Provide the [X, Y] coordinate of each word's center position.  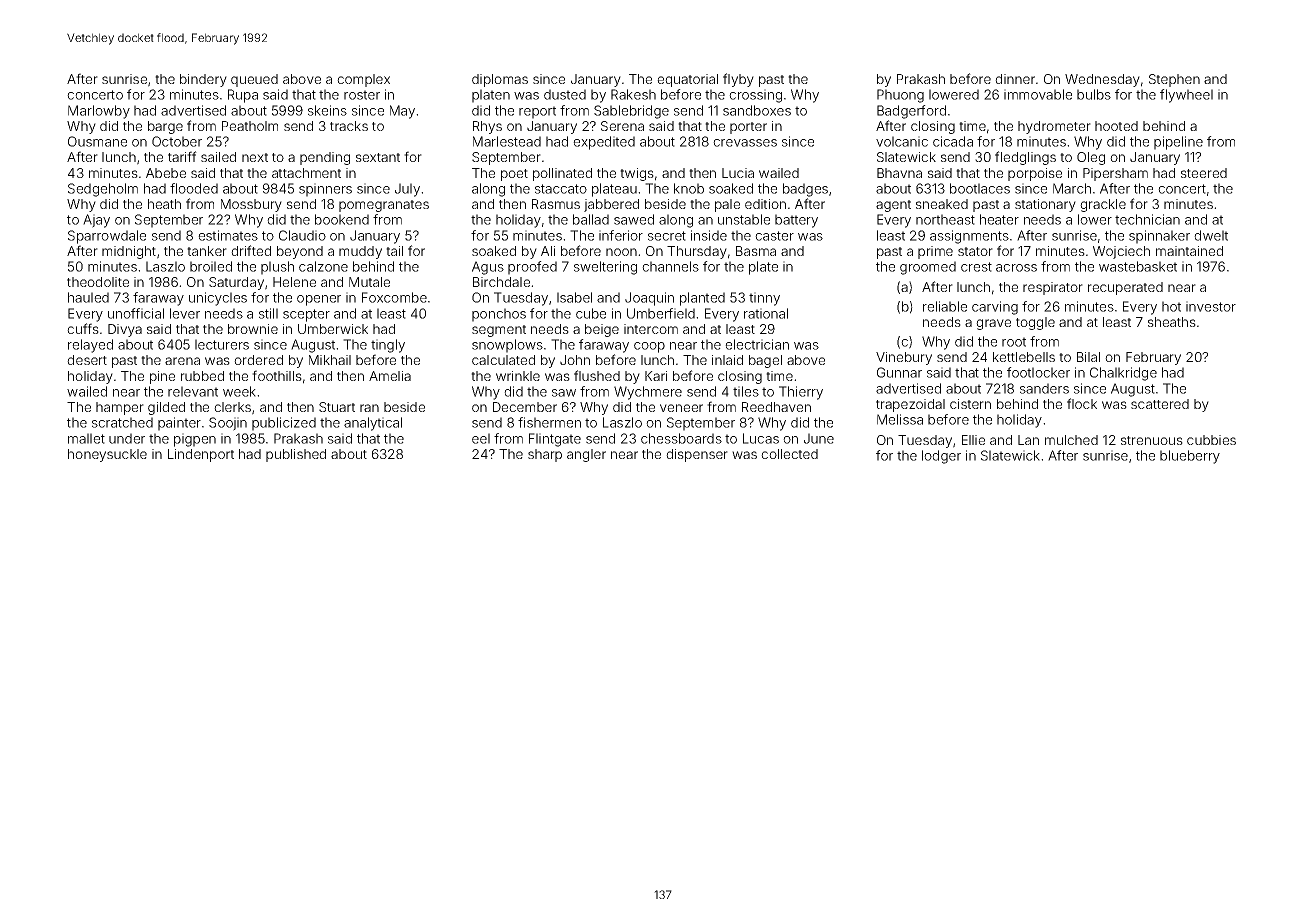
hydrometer [1054, 127]
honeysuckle [107, 455]
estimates [228, 235]
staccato [561, 189]
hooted [1116, 126]
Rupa [243, 96]
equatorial [687, 80]
